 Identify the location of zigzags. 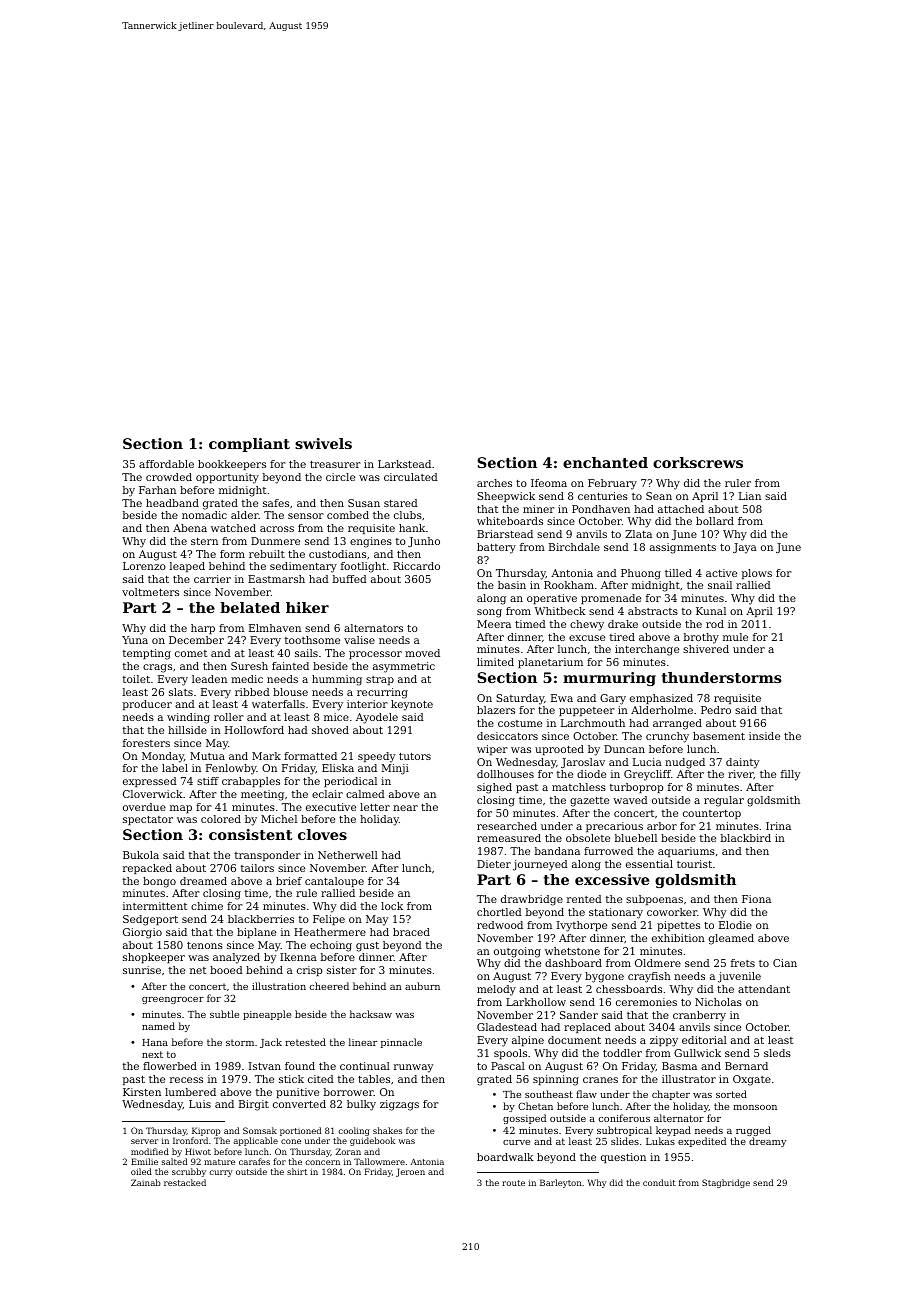
(399, 1105).
